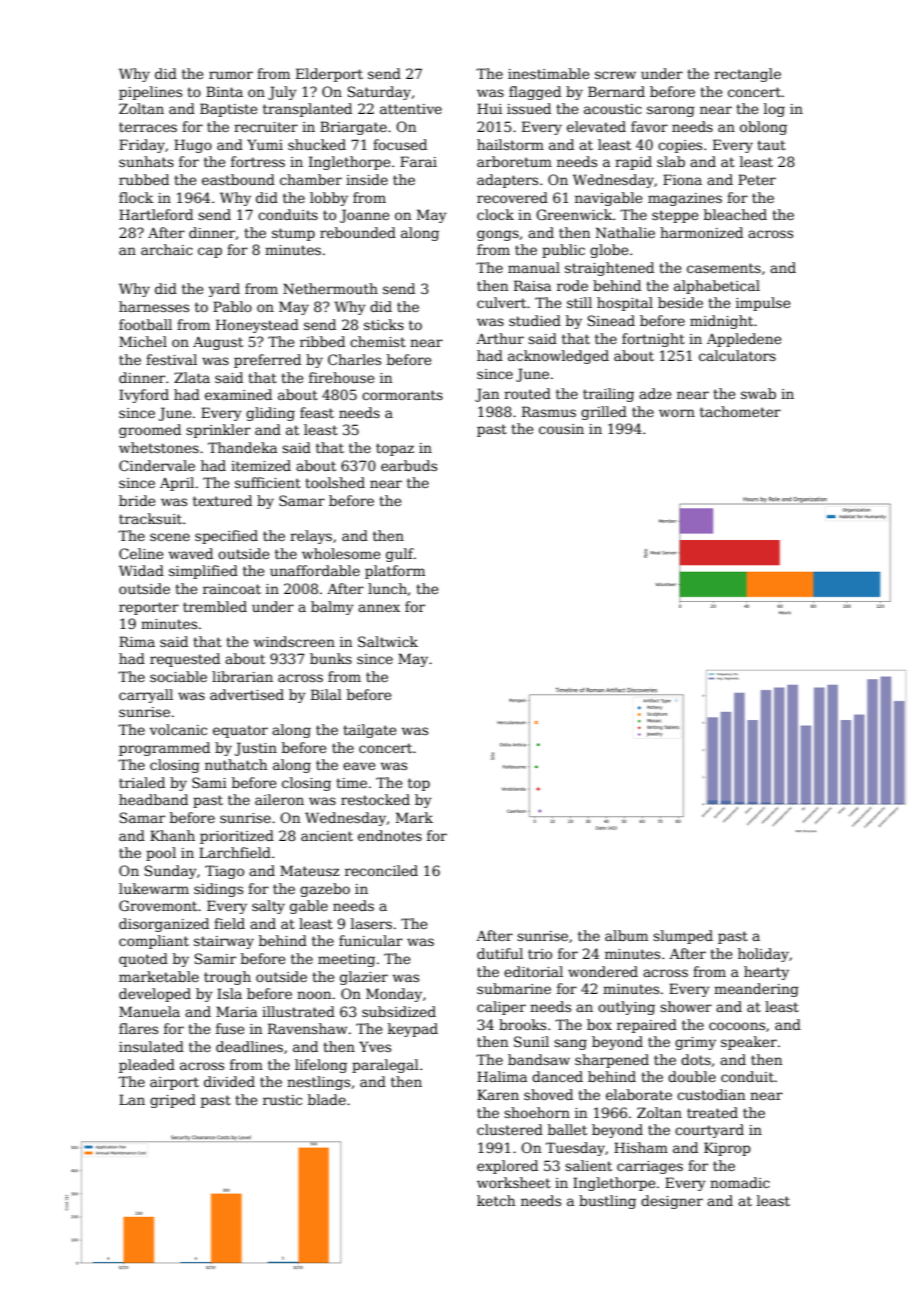  I want to click on Mateusz, so click(310, 870).
